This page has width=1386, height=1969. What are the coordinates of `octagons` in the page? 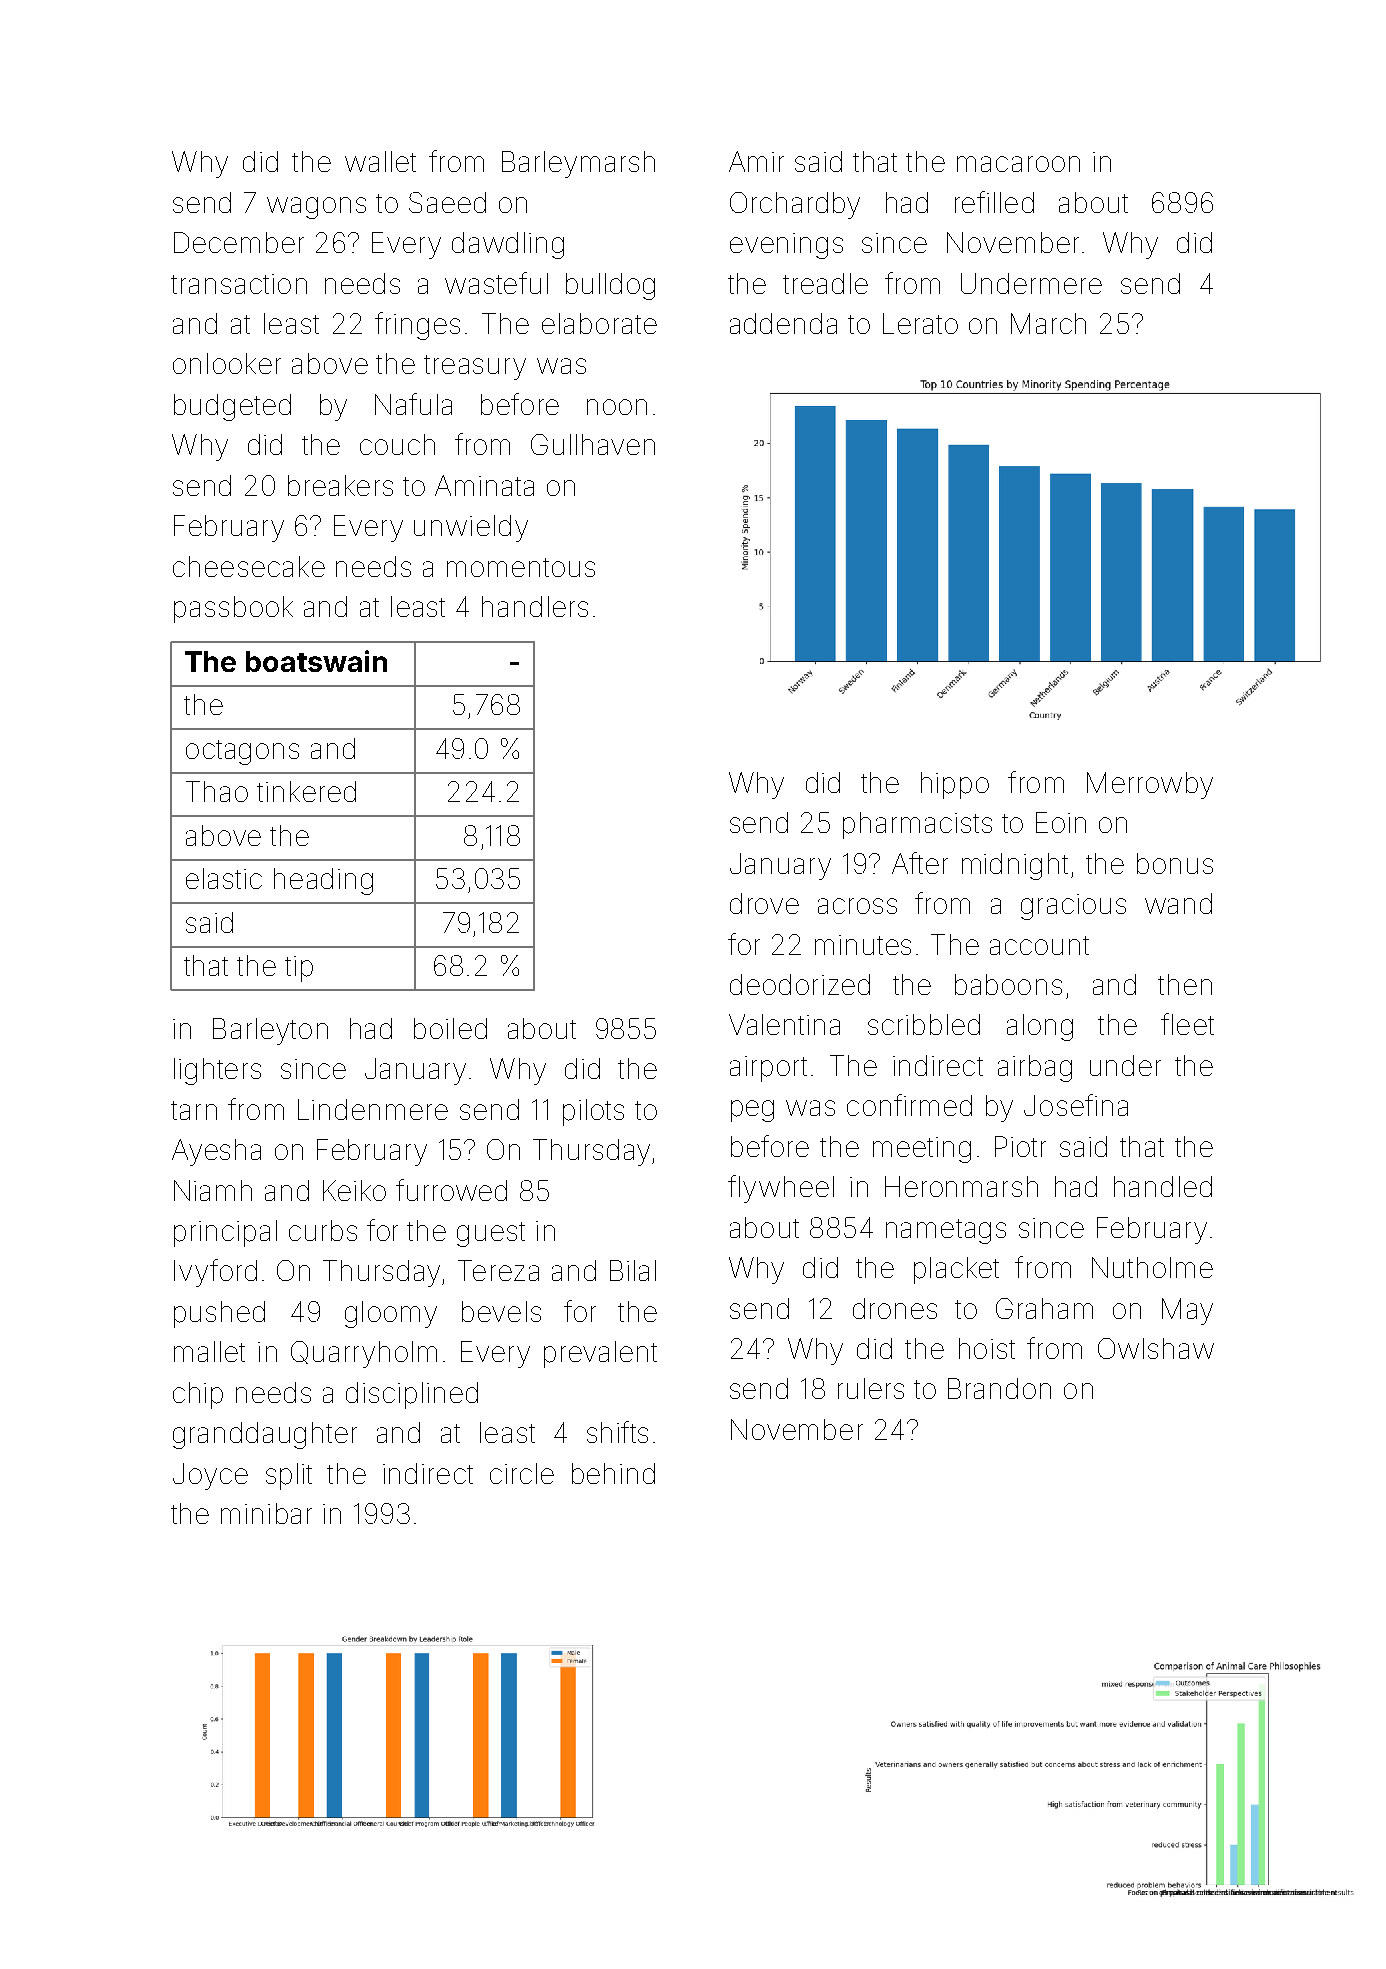 It's located at (242, 752).
